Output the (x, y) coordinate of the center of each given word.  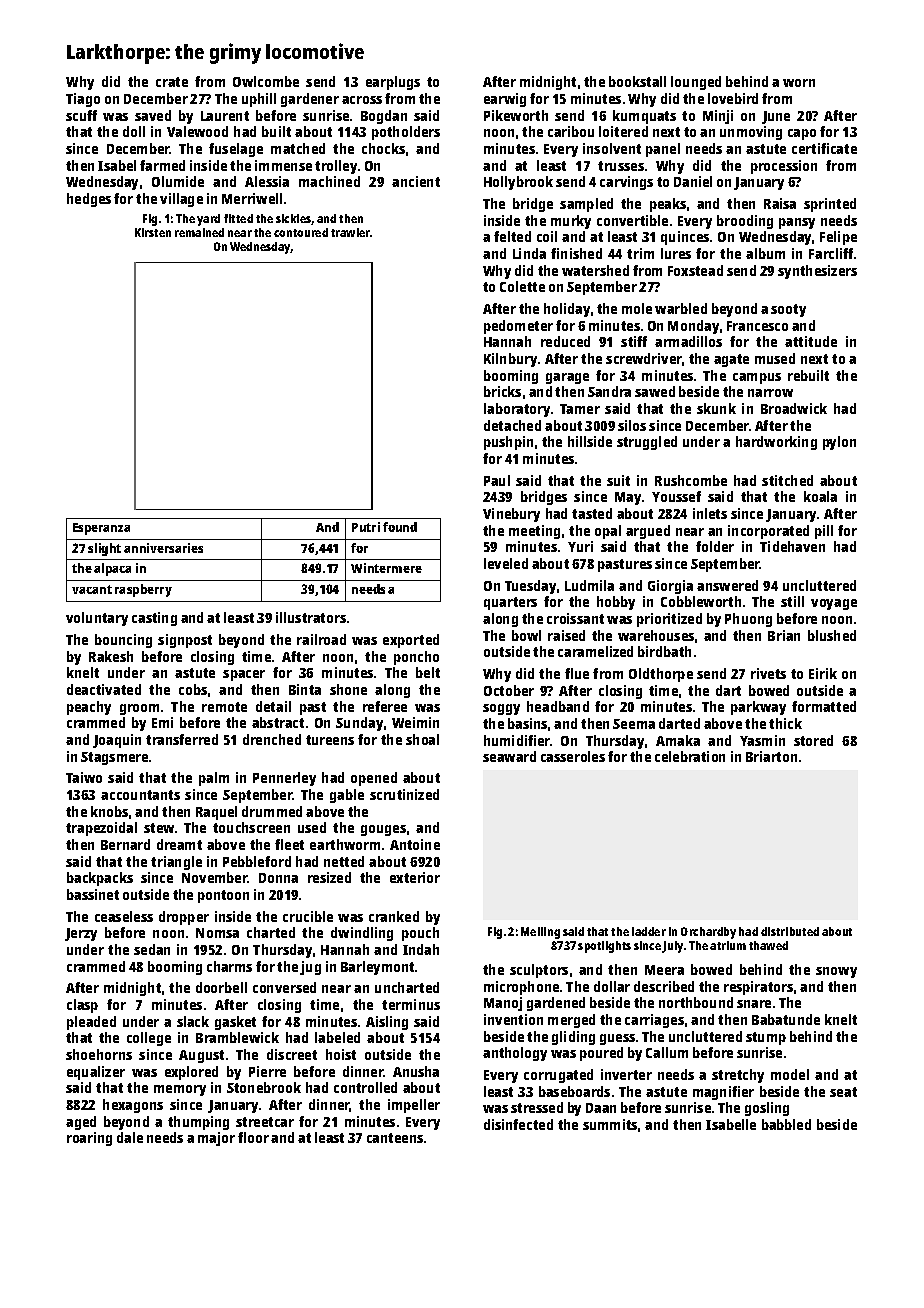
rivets (768, 673)
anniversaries (163, 548)
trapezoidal (101, 829)
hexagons (133, 1106)
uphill (259, 100)
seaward (509, 756)
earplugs (393, 83)
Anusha (416, 1071)
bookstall (637, 81)
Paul (497, 480)
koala (820, 496)
